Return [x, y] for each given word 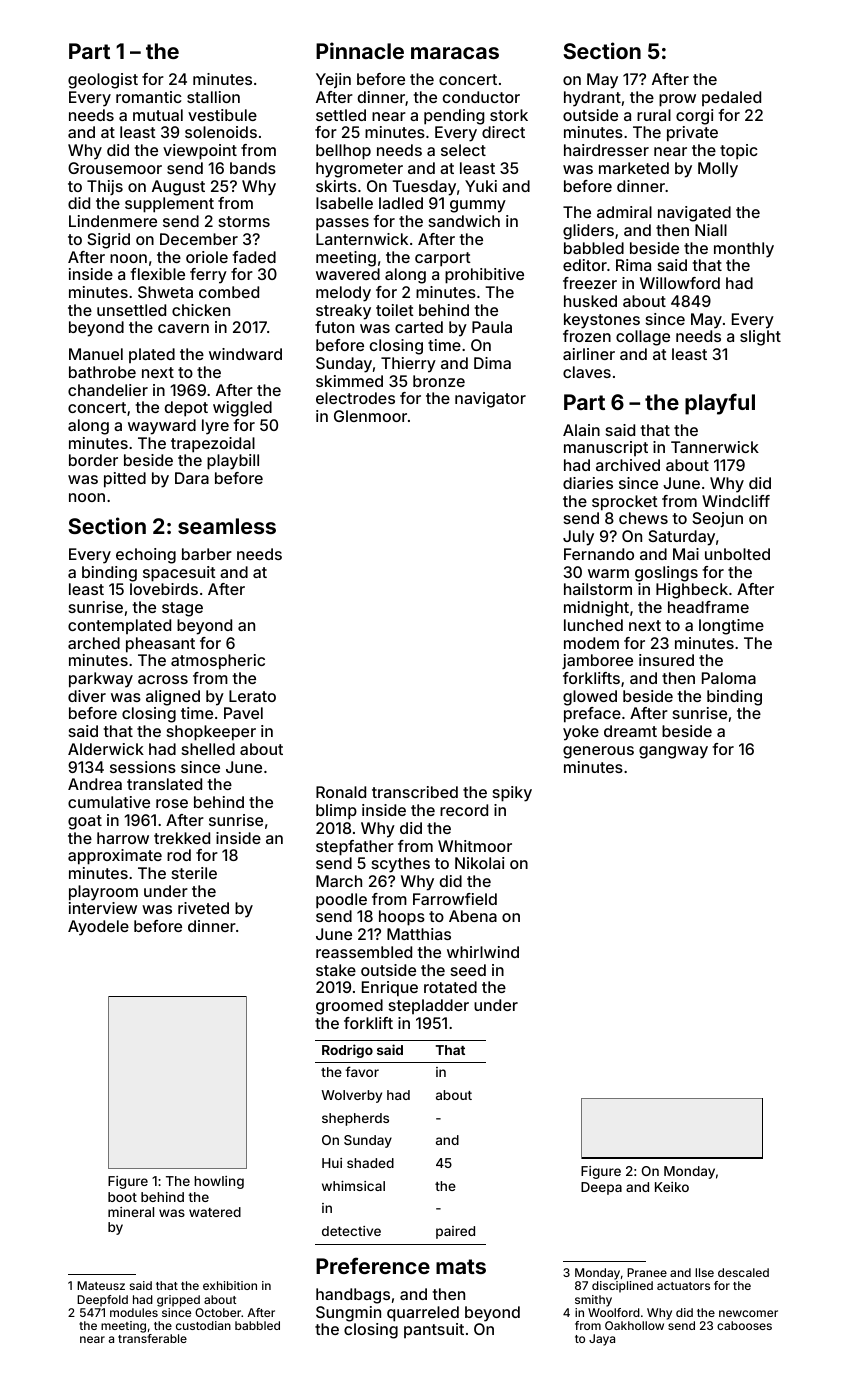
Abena [473, 916]
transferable [152, 1338]
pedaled [731, 98]
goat [85, 822]
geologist [103, 81]
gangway [673, 752]
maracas [455, 53]
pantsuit [434, 1330]
